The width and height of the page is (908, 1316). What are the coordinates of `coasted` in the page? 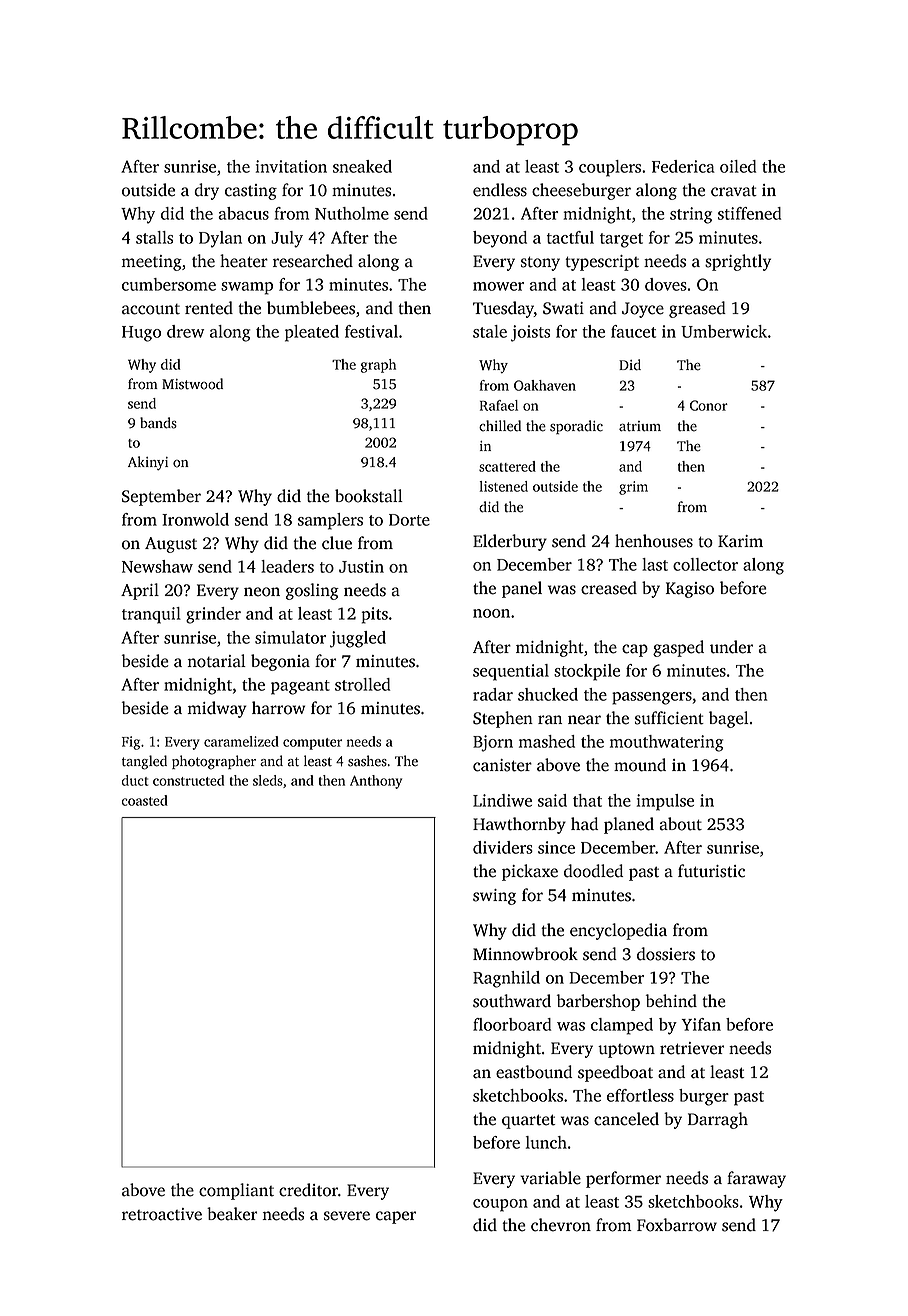 It's located at (145, 800).
